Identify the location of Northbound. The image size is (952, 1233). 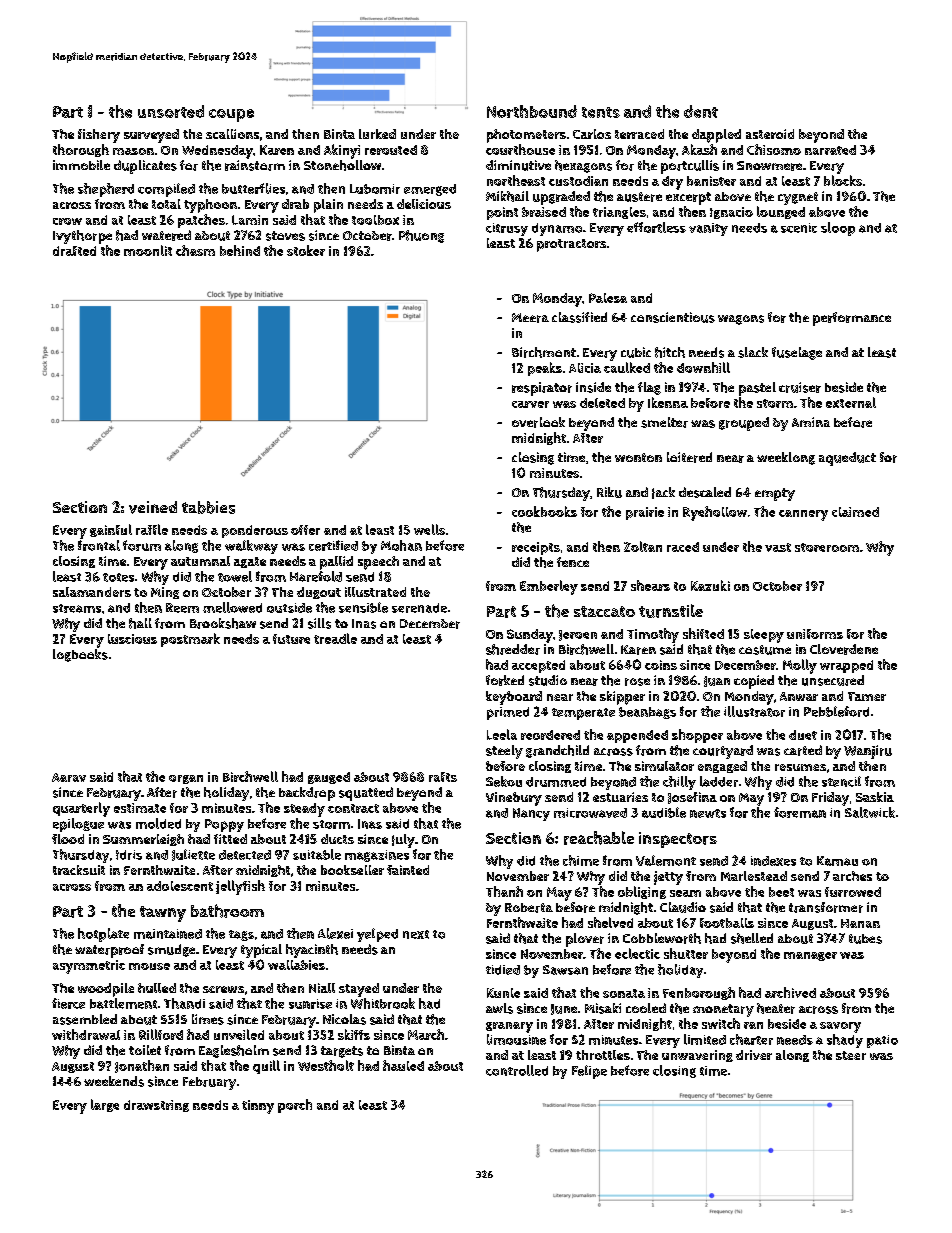
(532, 111).
